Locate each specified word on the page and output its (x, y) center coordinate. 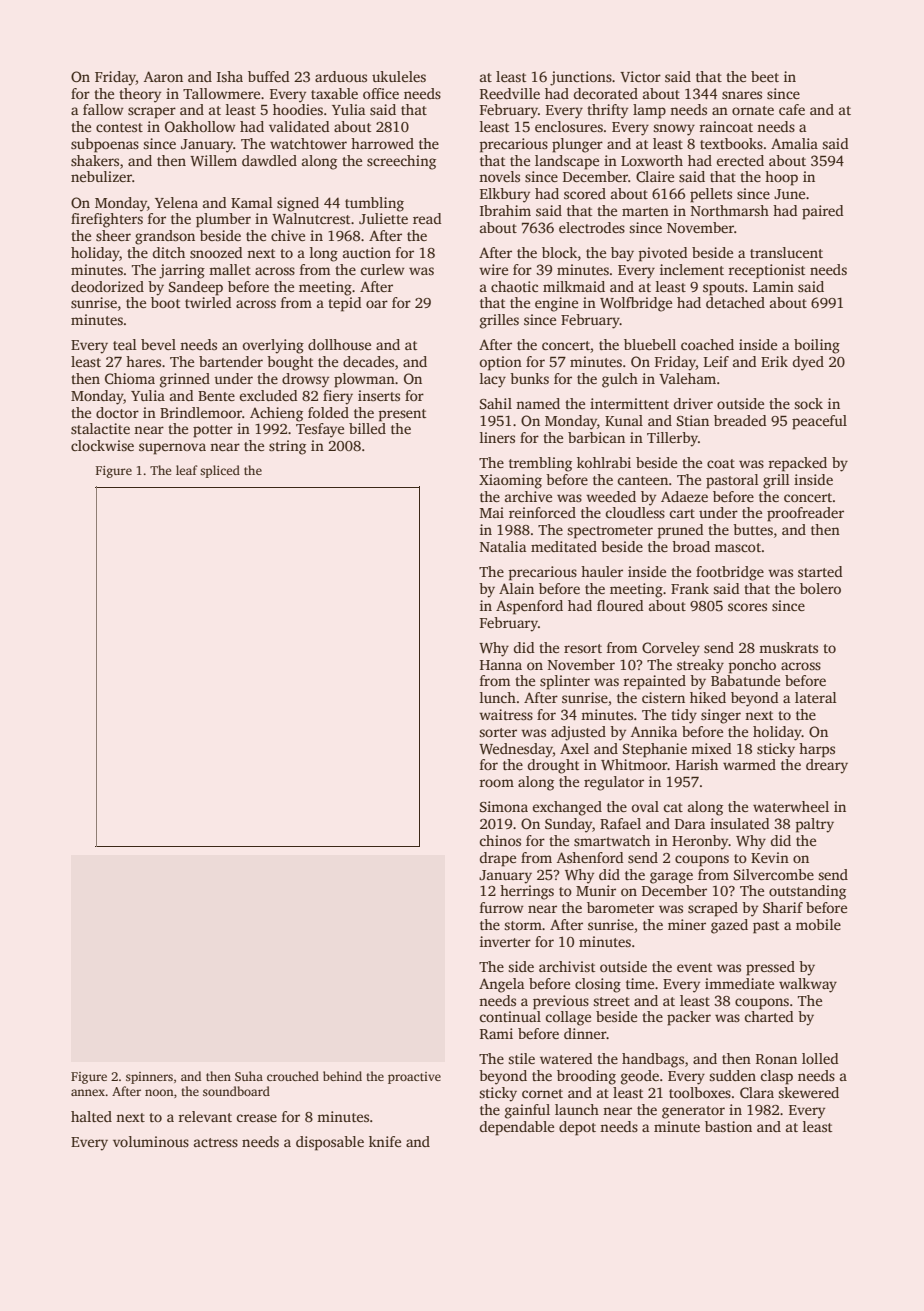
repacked (797, 464)
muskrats (788, 647)
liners (497, 437)
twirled (208, 302)
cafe (792, 109)
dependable (517, 1128)
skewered (808, 1092)
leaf (187, 470)
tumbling (374, 204)
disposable (330, 1143)
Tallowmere (221, 93)
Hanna (501, 665)
